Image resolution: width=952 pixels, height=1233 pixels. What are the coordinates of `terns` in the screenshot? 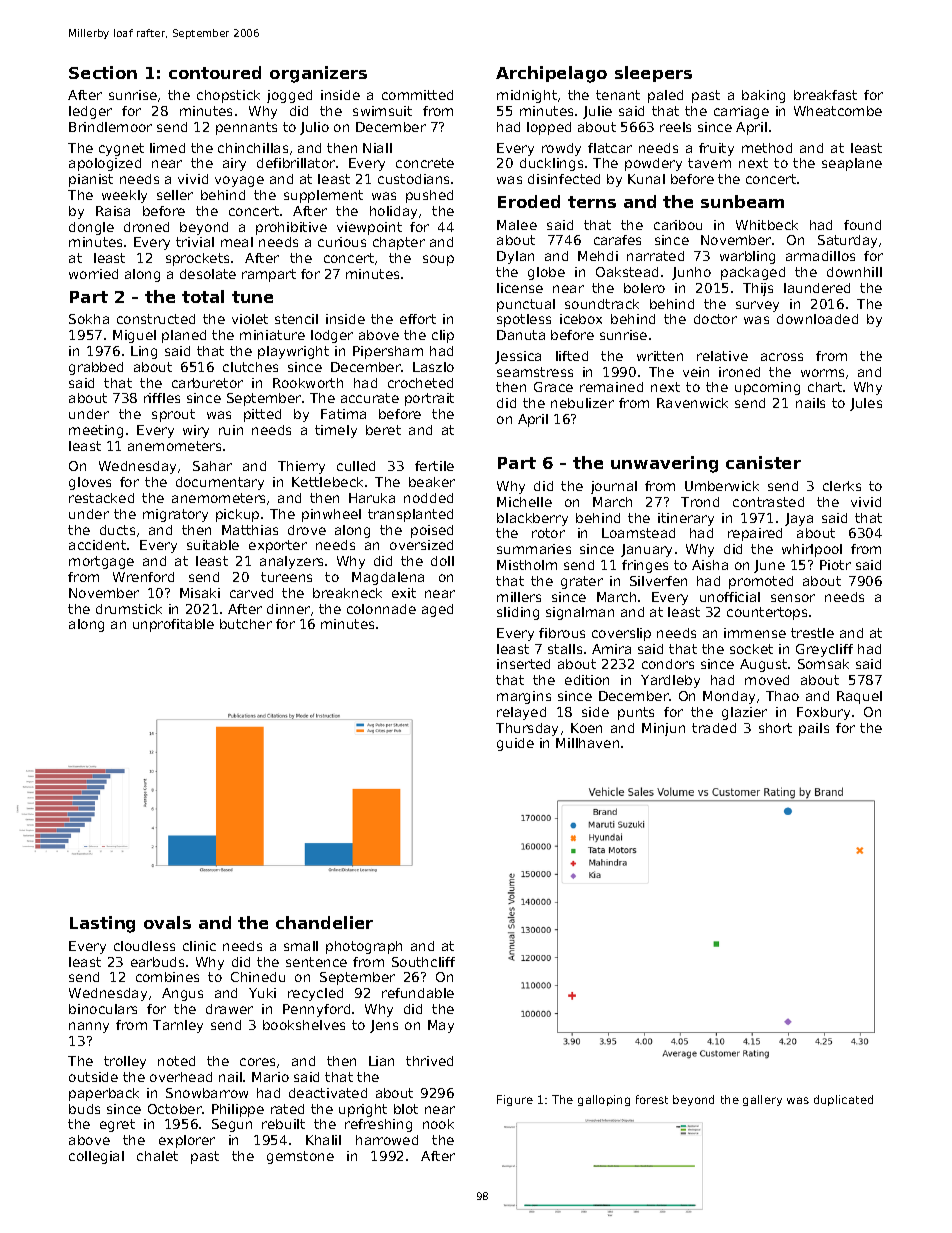 It's located at (592, 202).
